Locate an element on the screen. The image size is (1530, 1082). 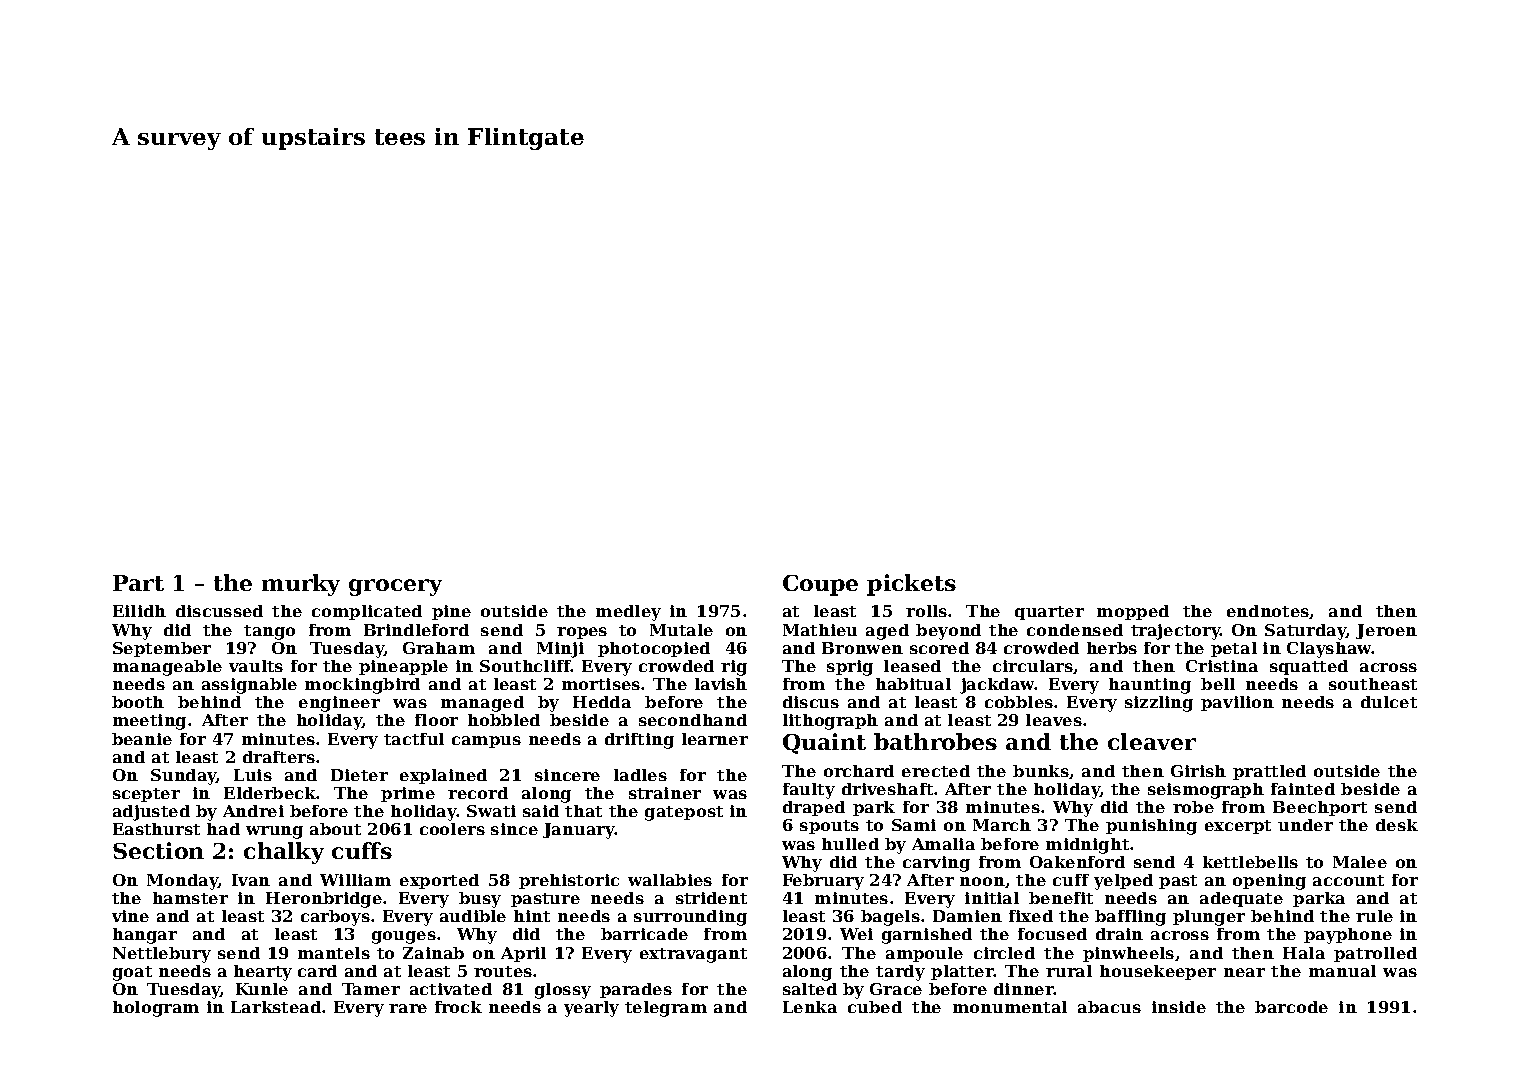
barricade is located at coordinates (644, 934).
